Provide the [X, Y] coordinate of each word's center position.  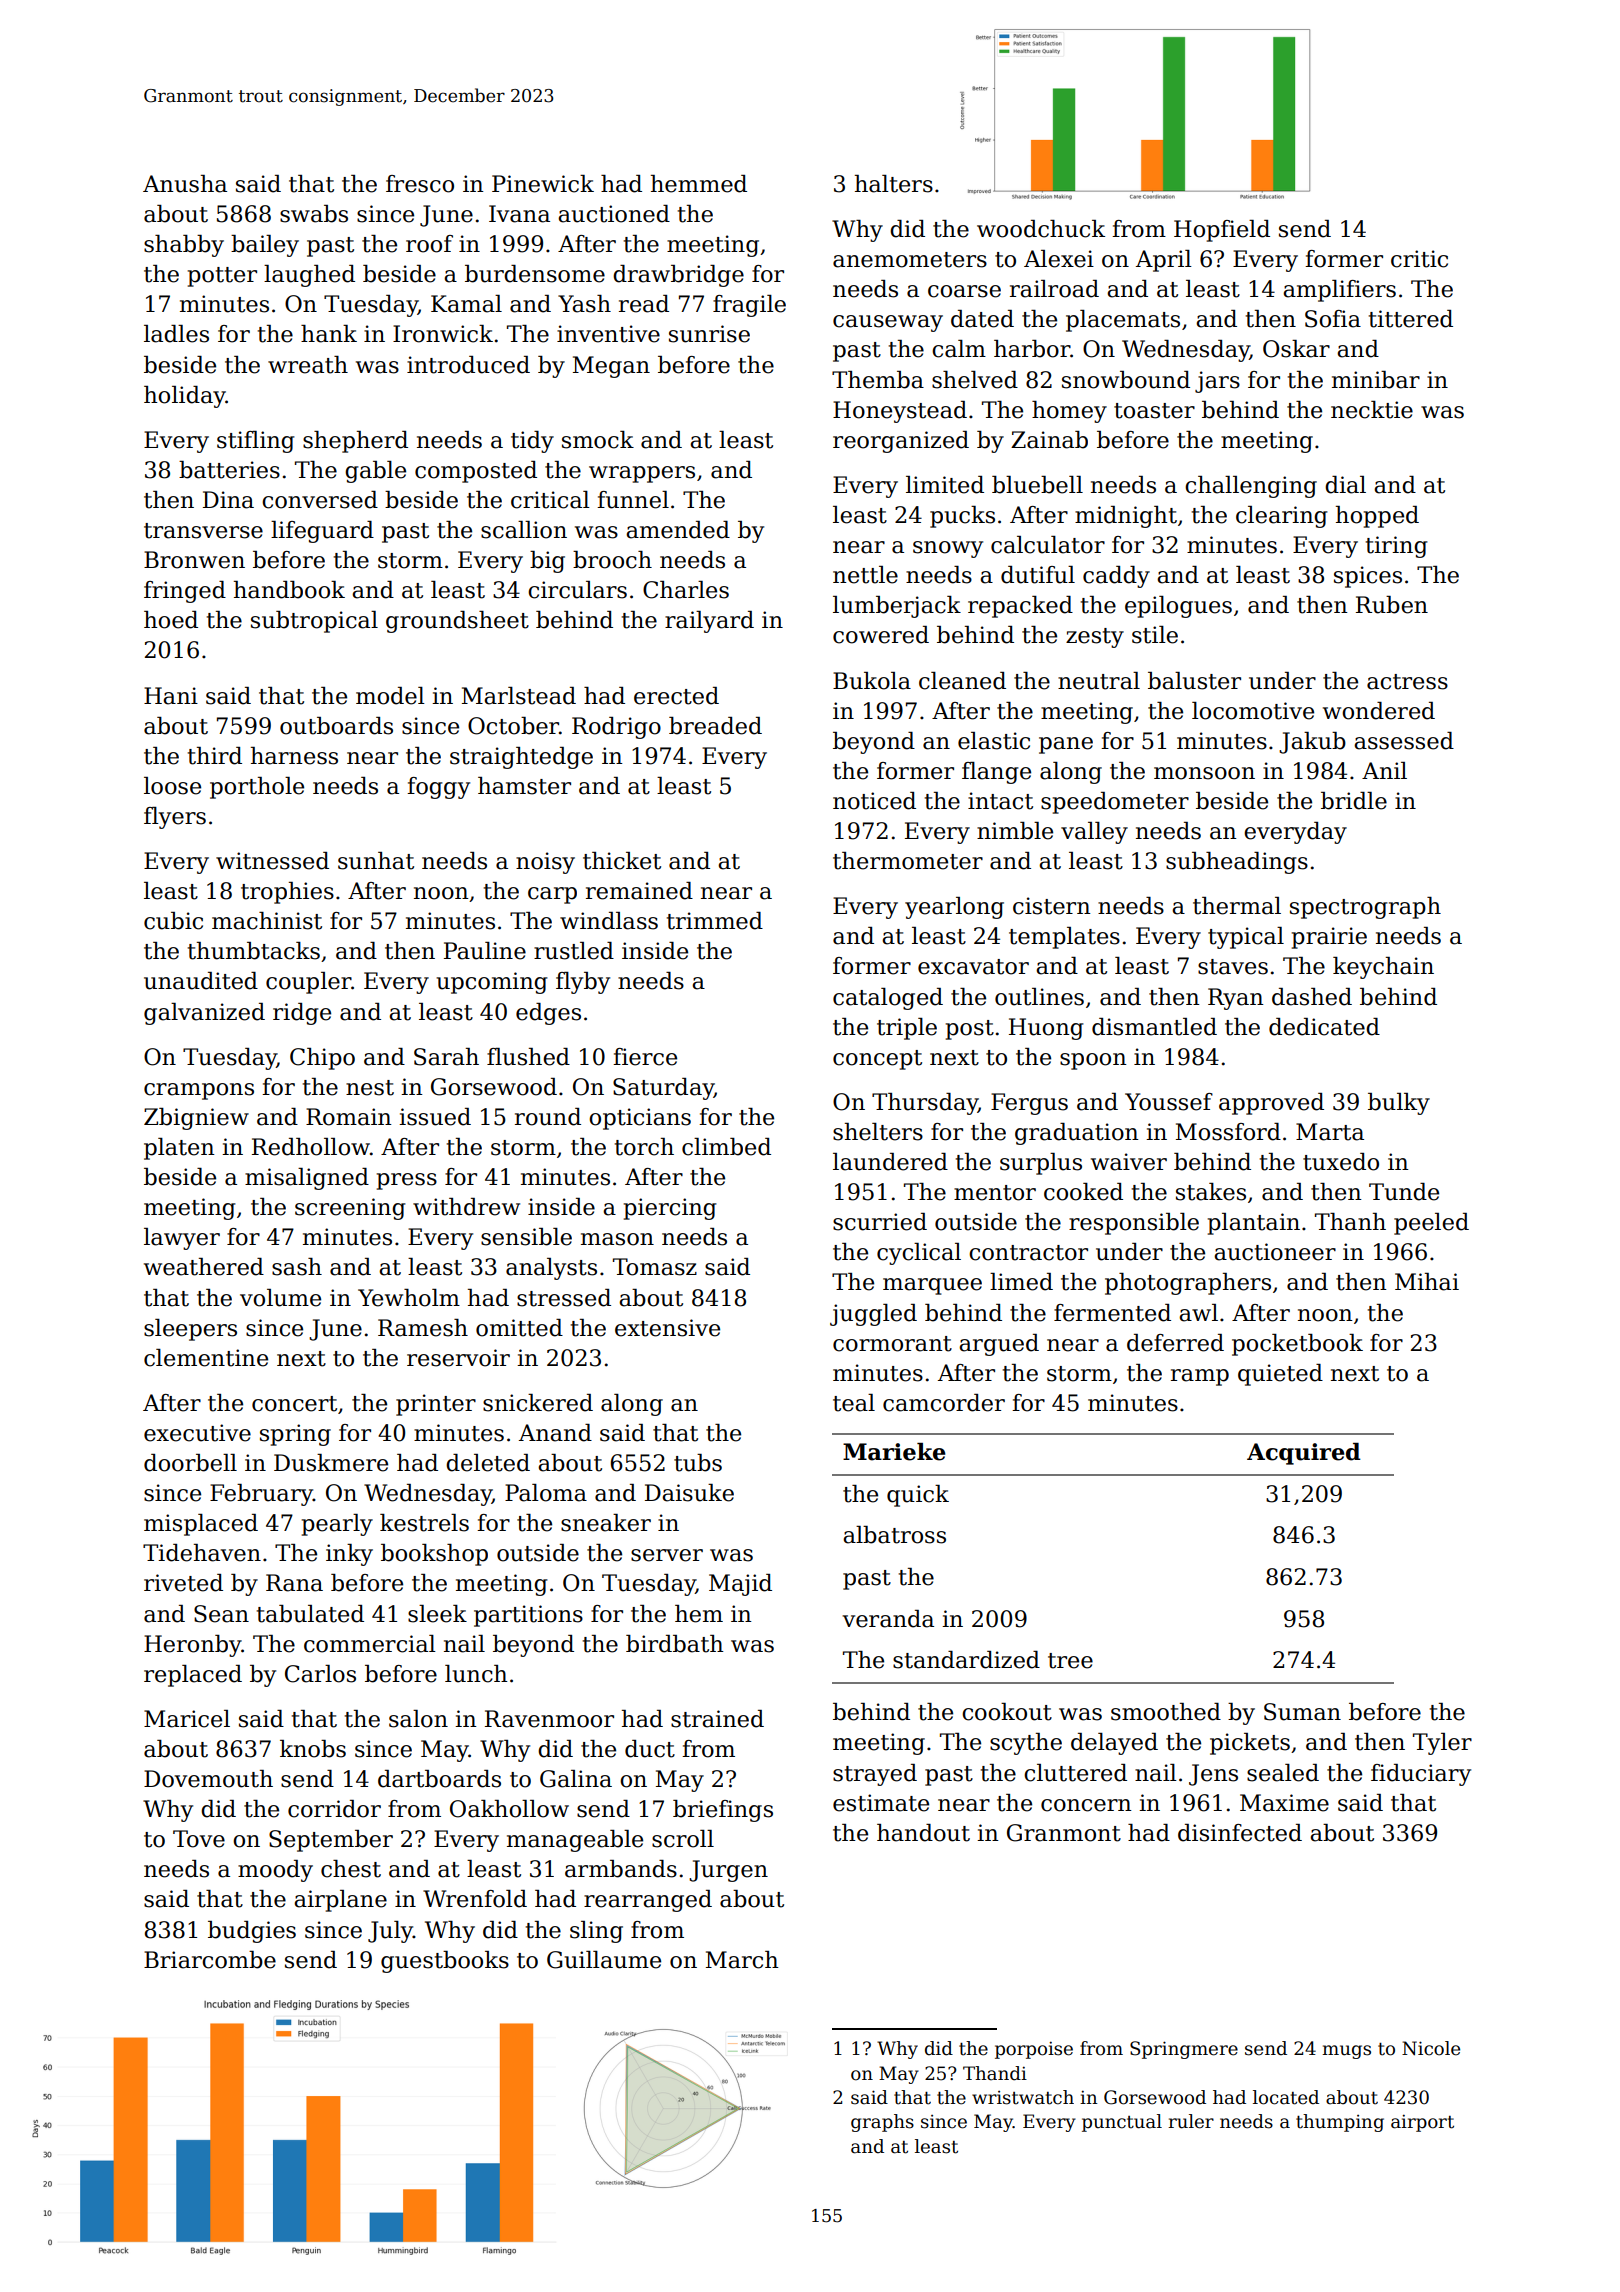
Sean [221, 1614]
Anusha [185, 184]
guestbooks [445, 1962]
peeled [1431, 1224]
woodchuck [1041, 229]
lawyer [182, 1239]
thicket [622, 861]
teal [854, 1403]
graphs [882, 2123]
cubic [173, 921]
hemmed [699, 184]
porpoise [1034, 2050]
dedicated [1324, 1027]
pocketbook [1297, 1345]
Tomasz [655, 1267]
